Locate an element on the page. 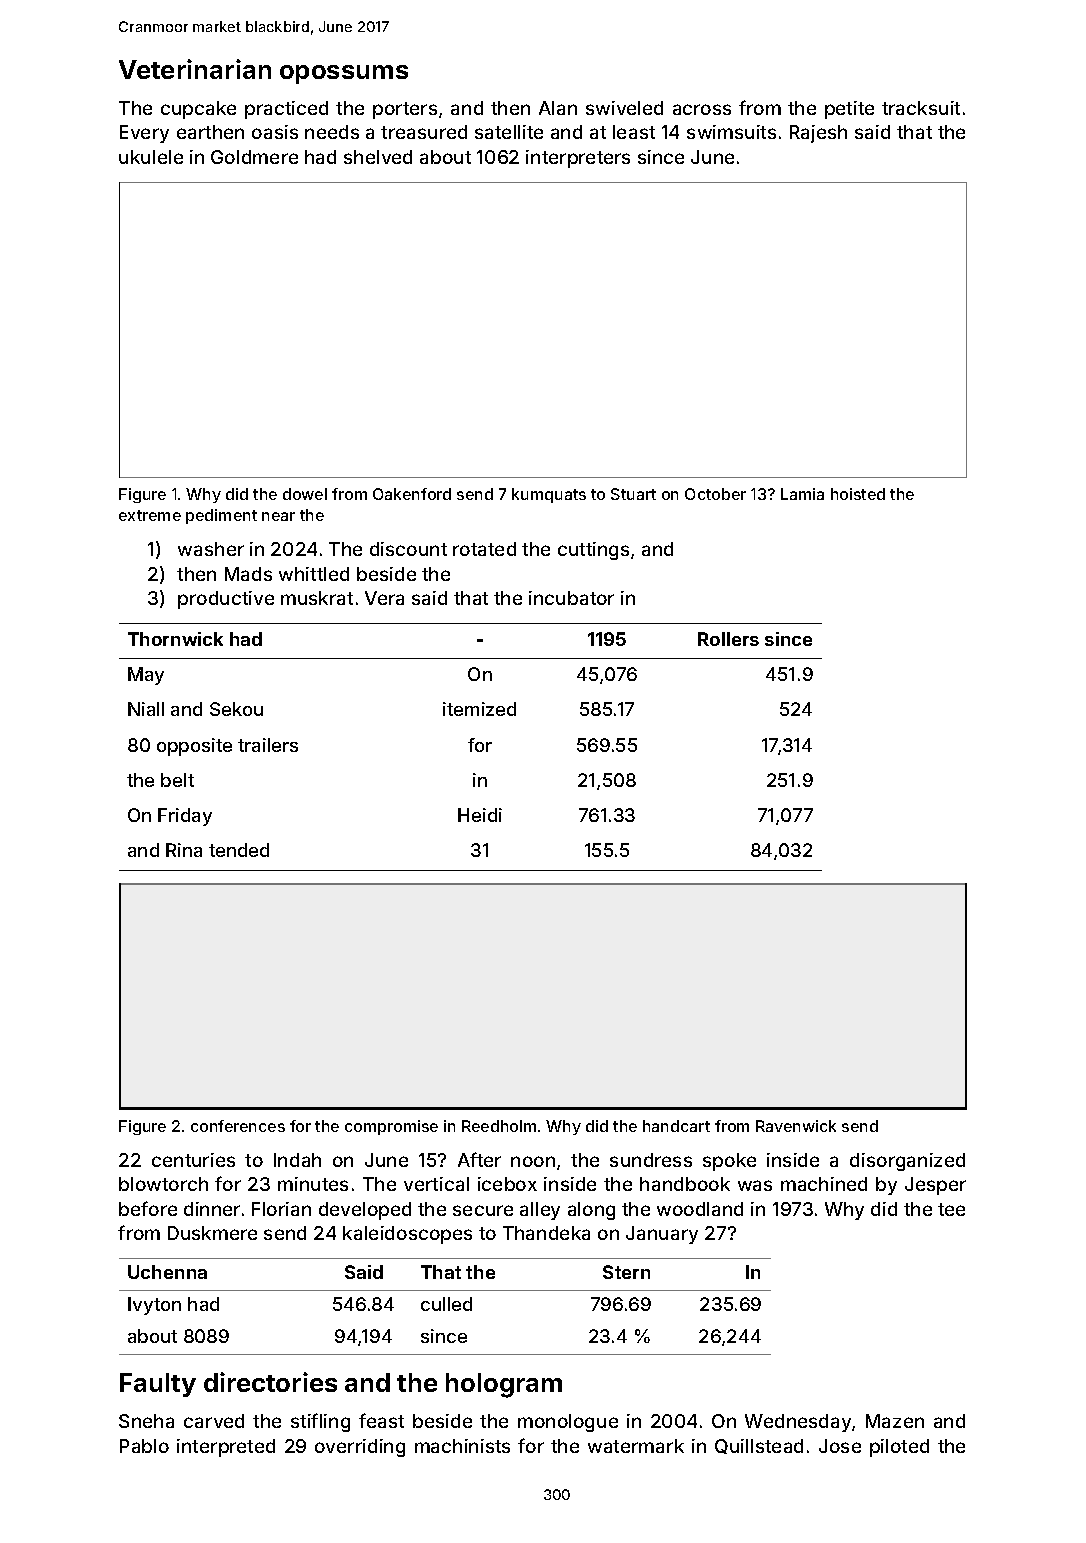 The image size is (1086, 1543). hoisted is located at coordinates (858, 494).
